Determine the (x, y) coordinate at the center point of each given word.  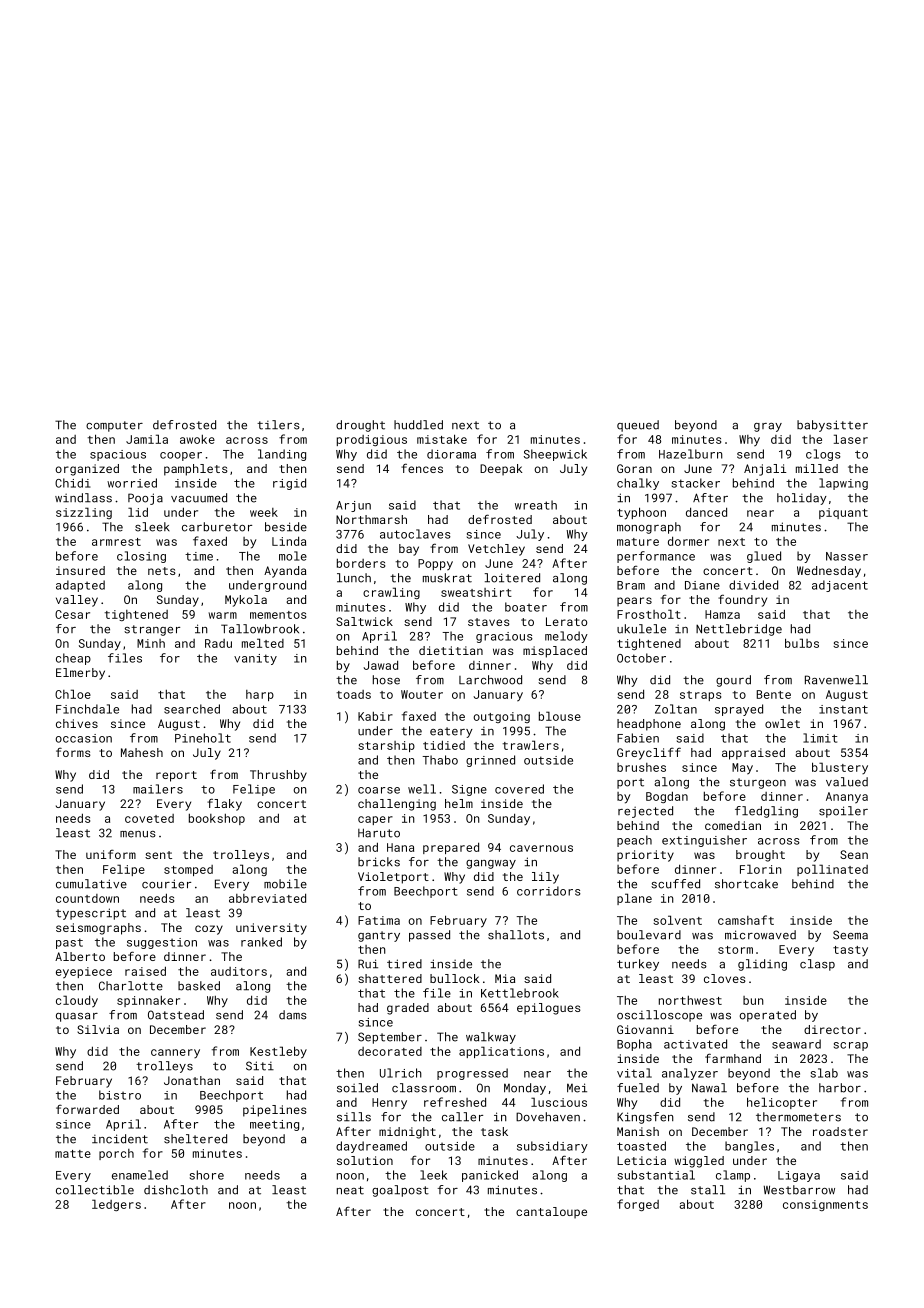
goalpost (400, 1191)
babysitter (832, 426)
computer (114, 426)
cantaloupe (551, 1213)
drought (360, 426)
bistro (120, 1095)
